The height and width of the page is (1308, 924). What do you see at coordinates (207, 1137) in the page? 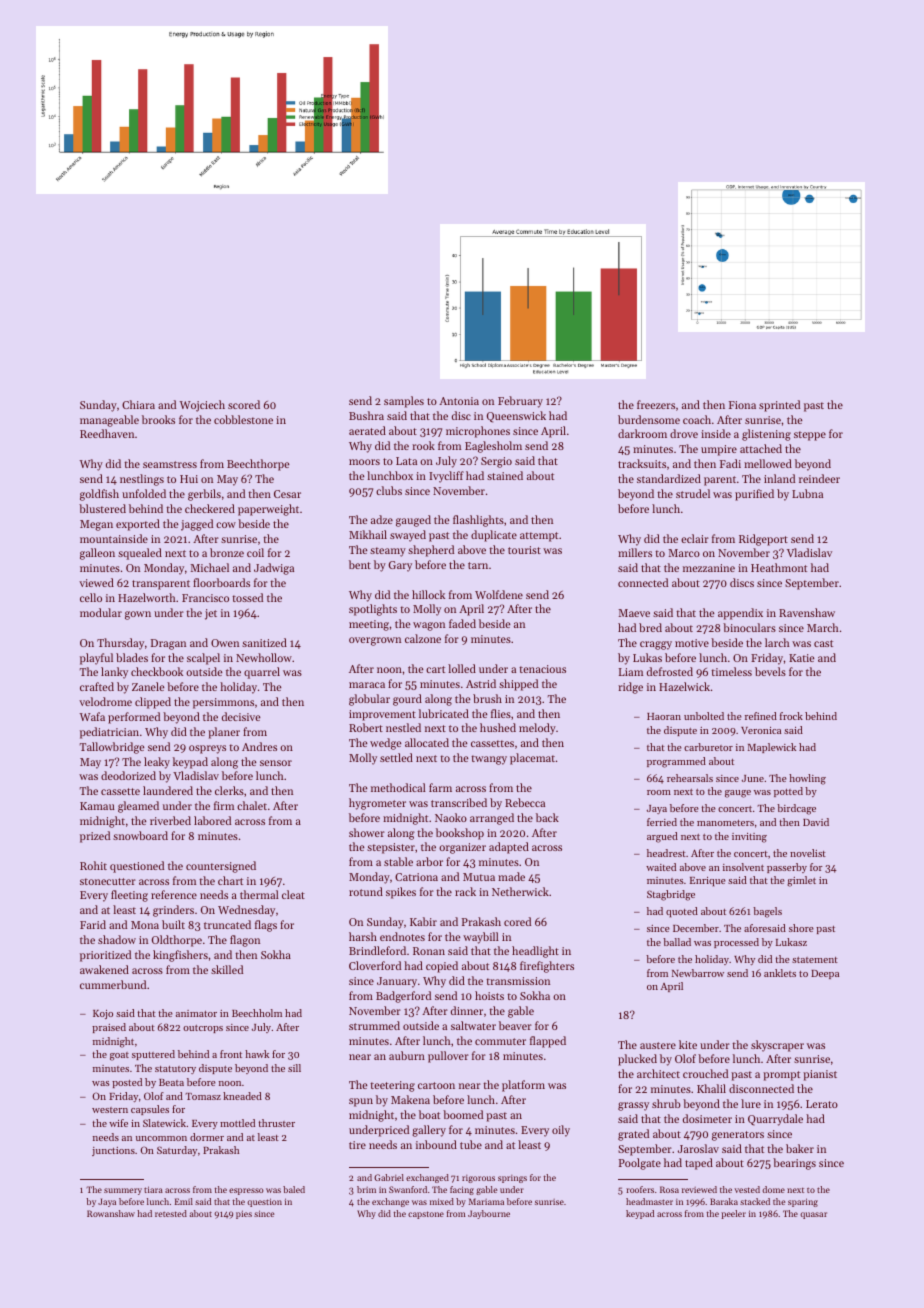
I see `dormer` at bounding box center [207, 1137].
